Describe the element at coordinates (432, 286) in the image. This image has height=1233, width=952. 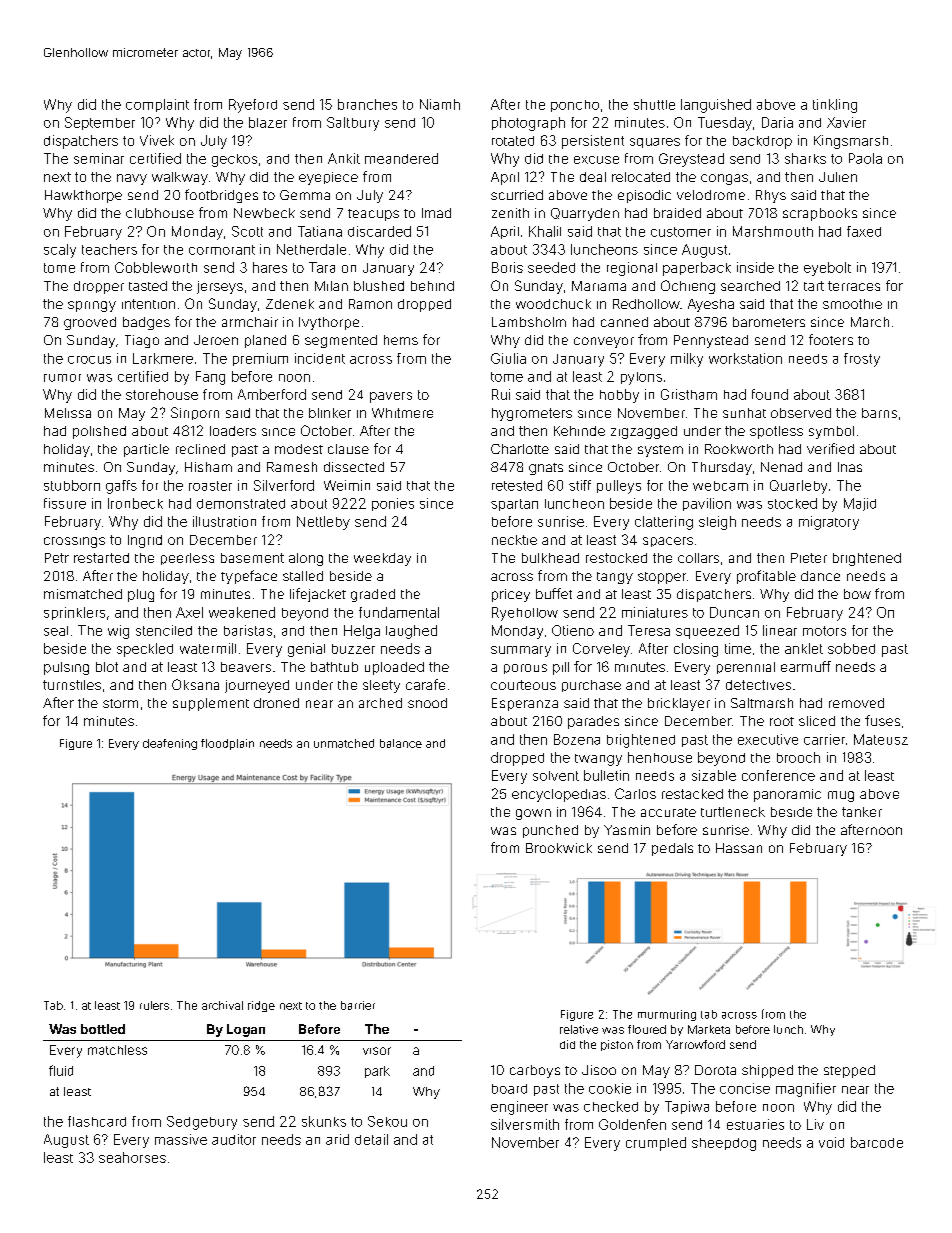
I see `behind` at that location.
